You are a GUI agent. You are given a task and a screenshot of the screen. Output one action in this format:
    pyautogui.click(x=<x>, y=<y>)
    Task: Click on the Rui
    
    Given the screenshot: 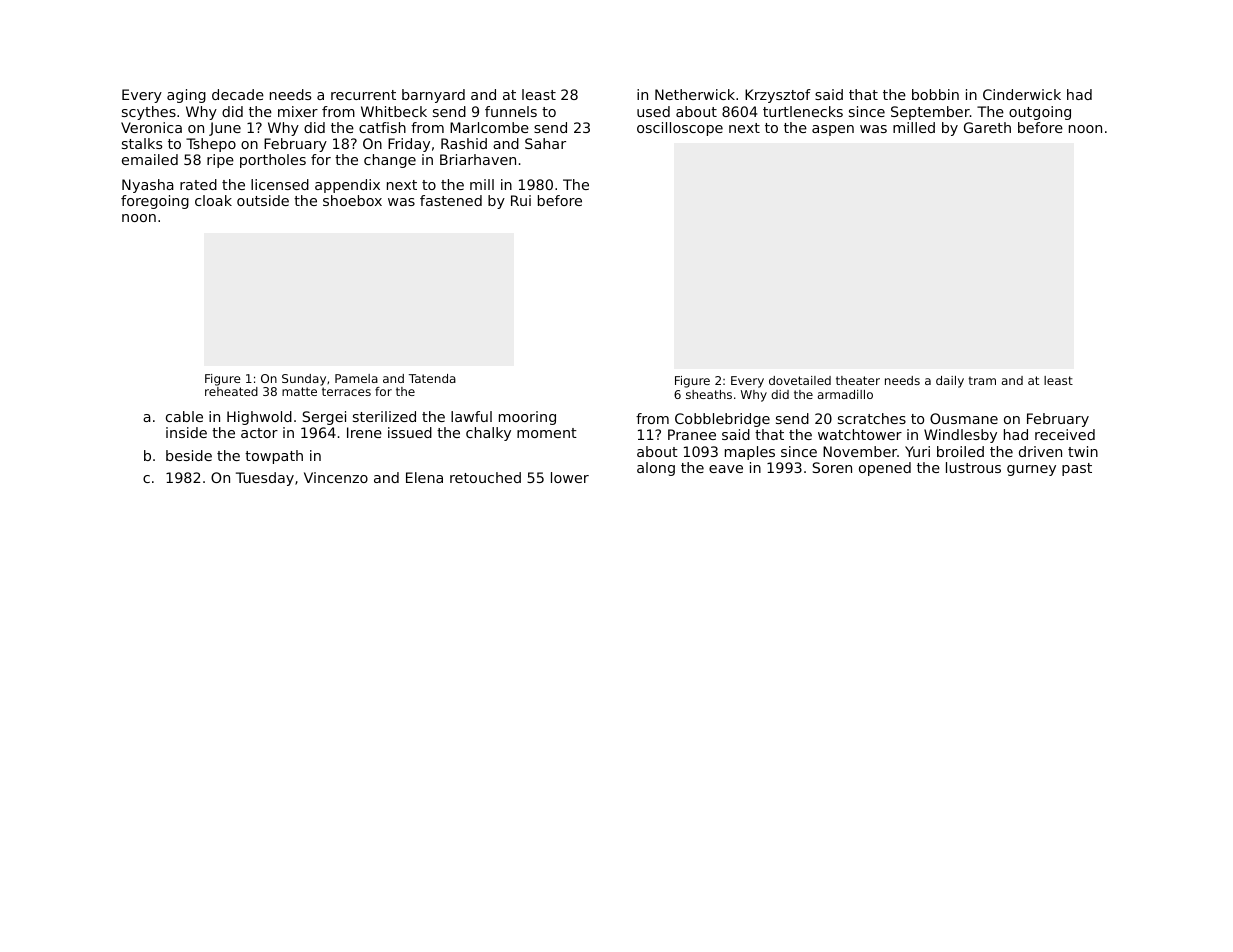 What is the action you would take?
    pyautogui.click(x=521, y=200)
